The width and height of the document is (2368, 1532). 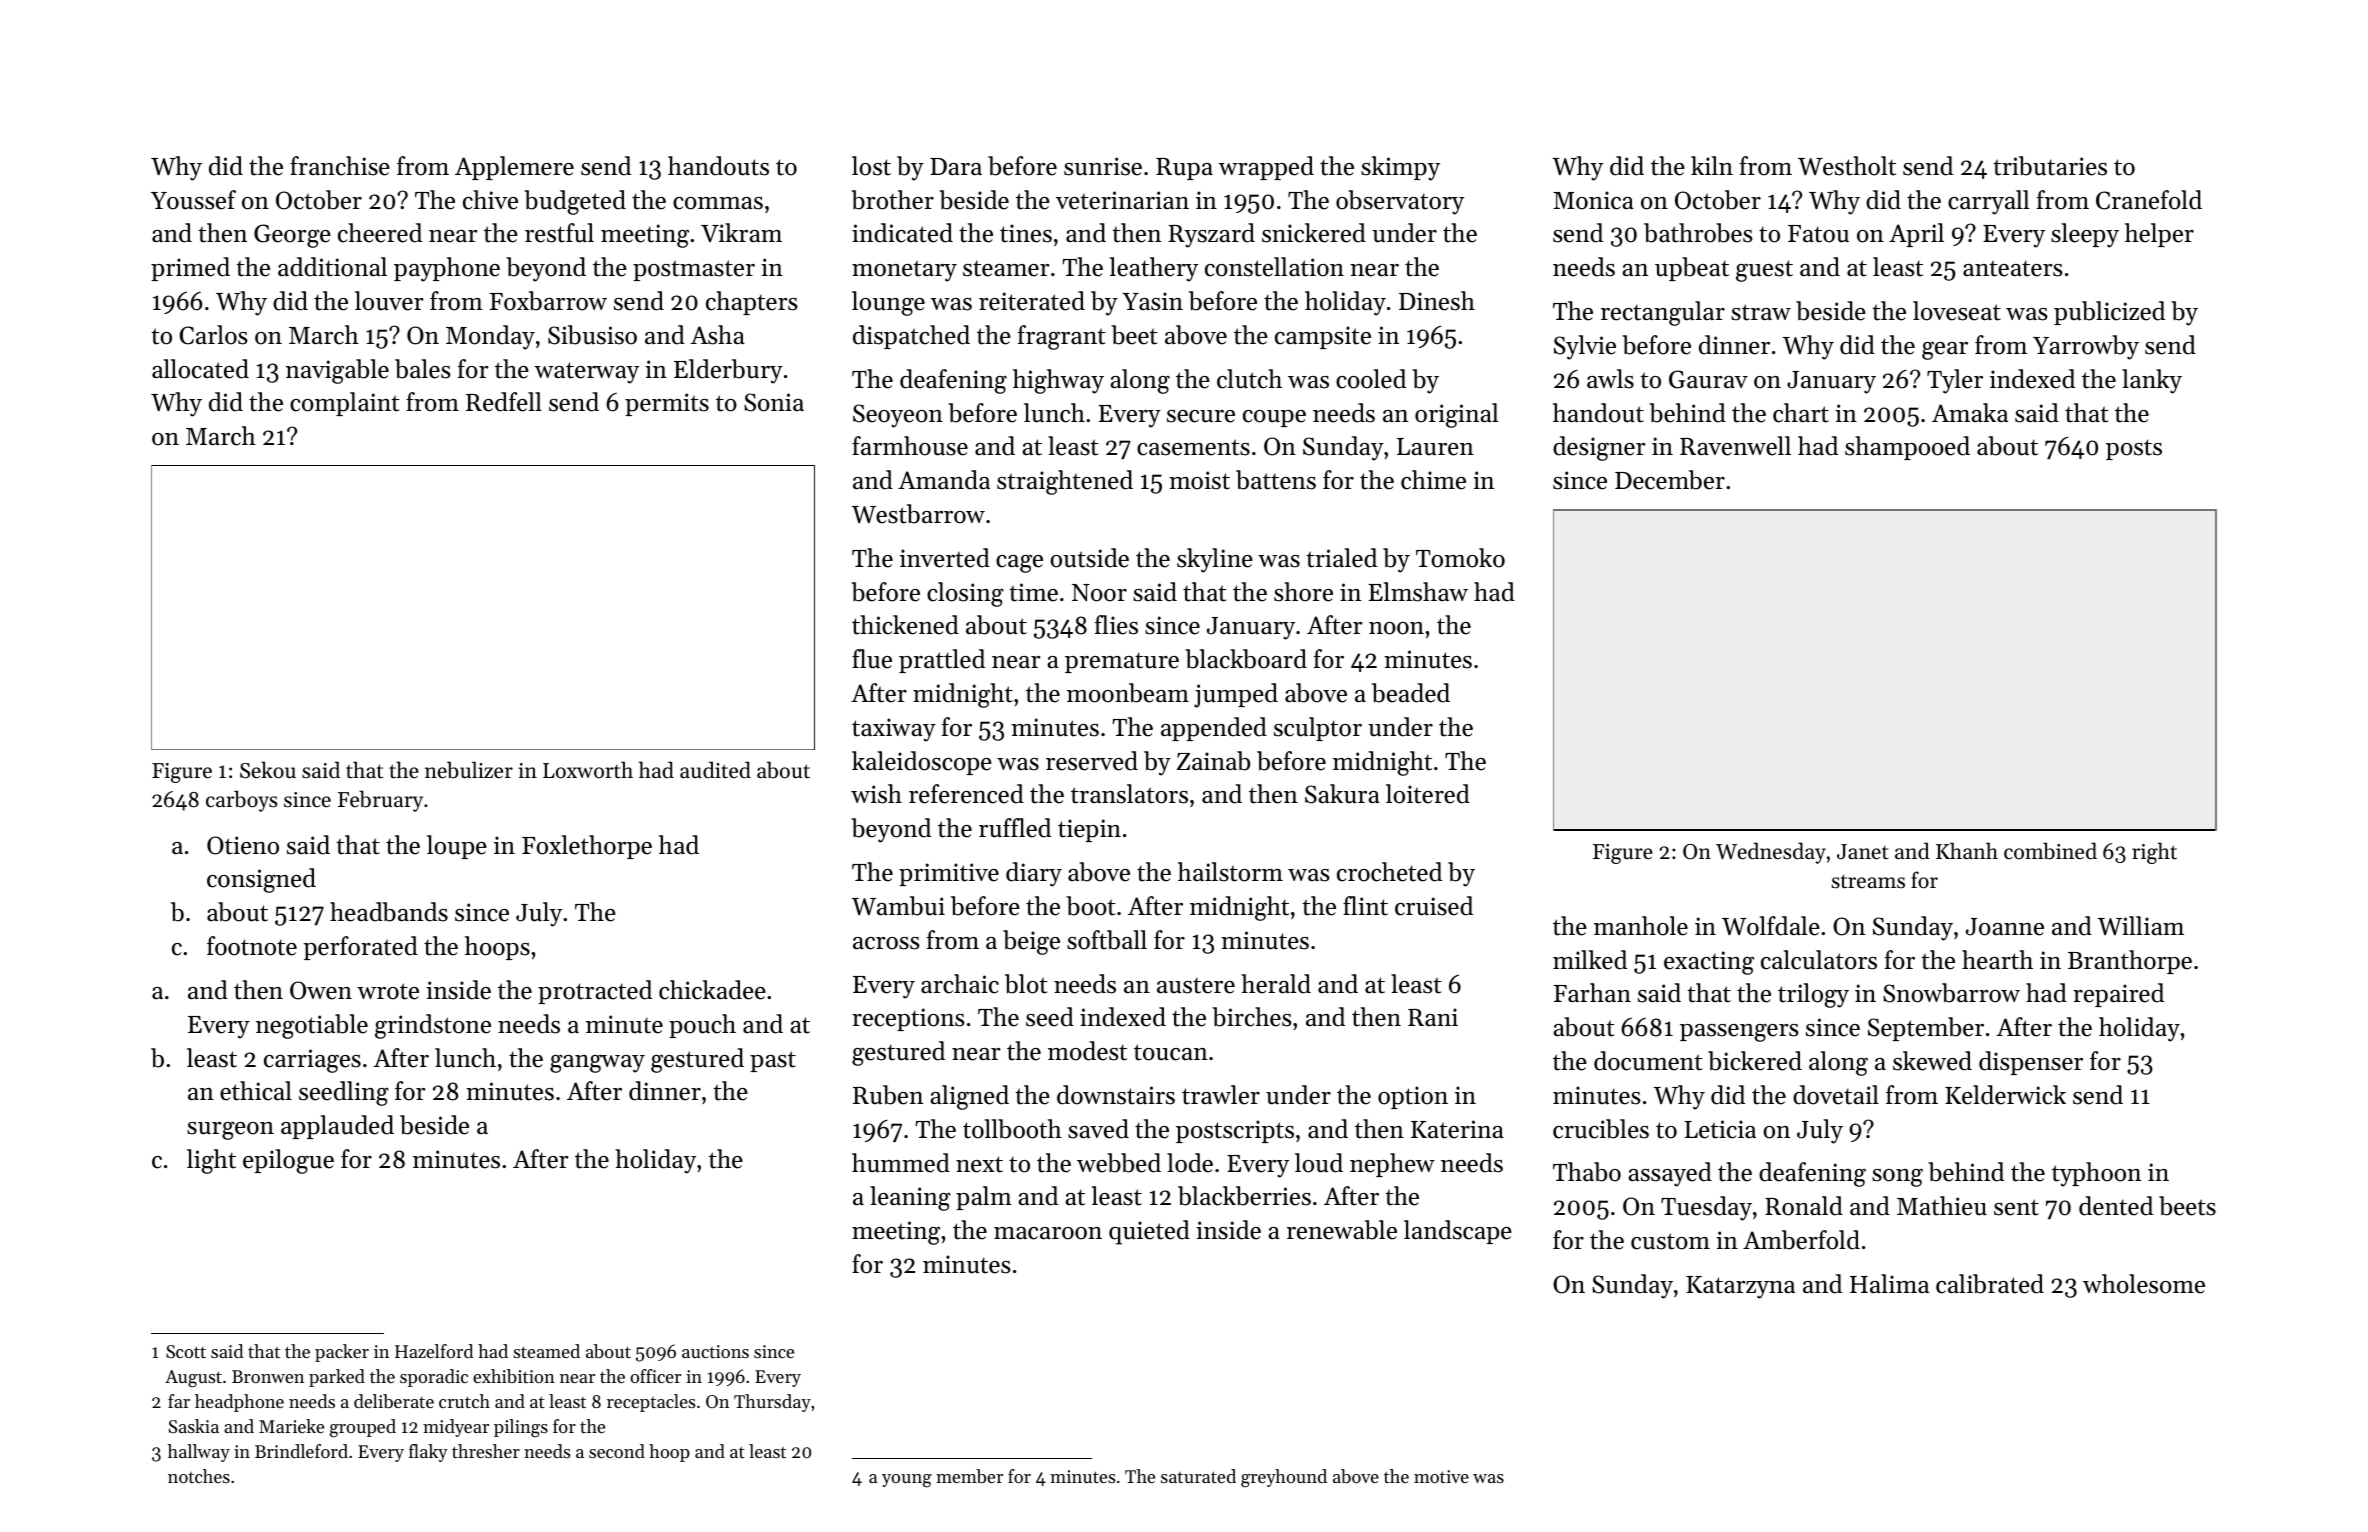 I want to click on farmhouse, so click(x=910, y=446).
